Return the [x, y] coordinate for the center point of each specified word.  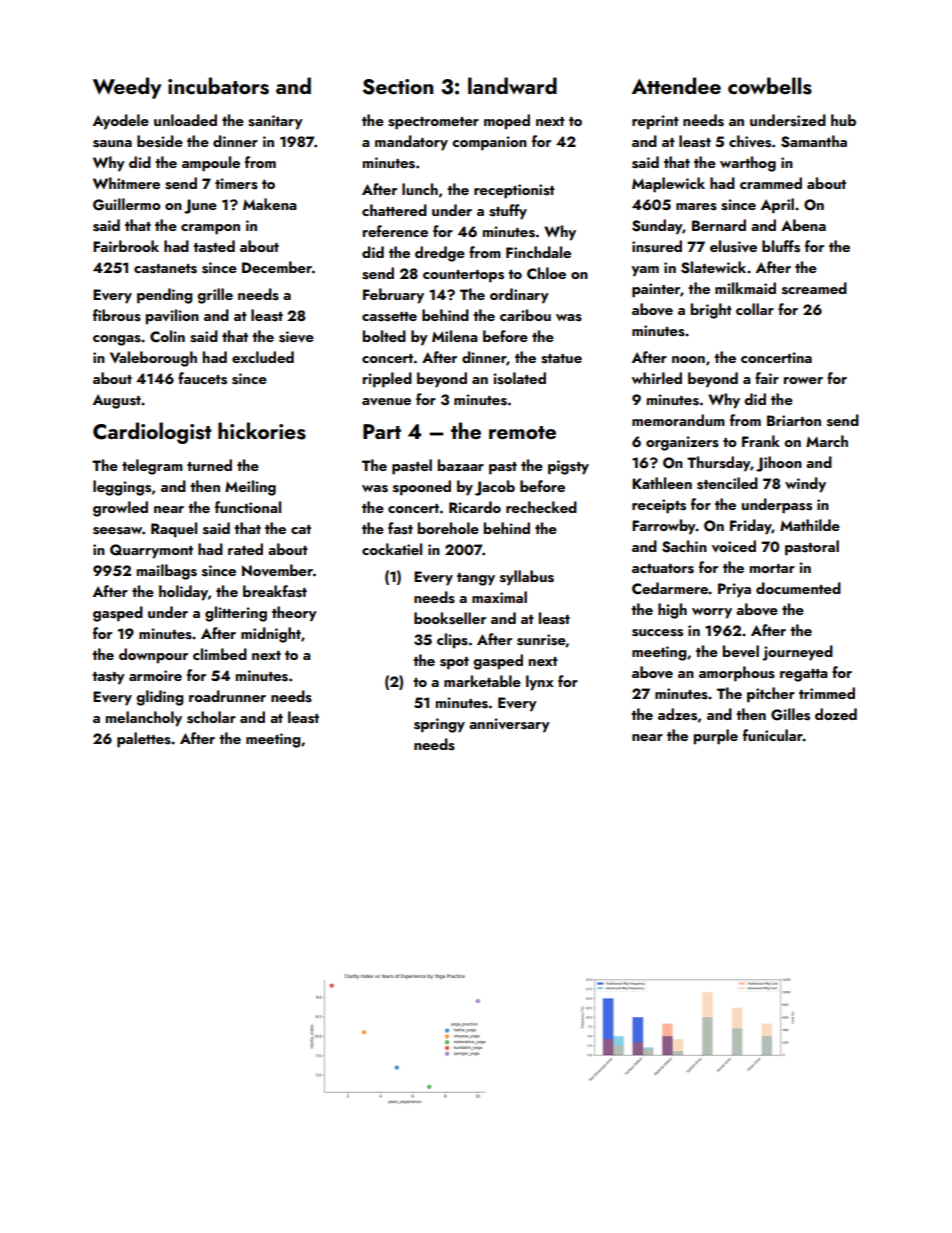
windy [805, 485]
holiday [183, 593]
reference [395, 231]
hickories [262, 431]
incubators [218, 86]
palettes [144, 740]
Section [398, 87]
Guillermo [127, 204]
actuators [663, 569]
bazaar [461, 465]
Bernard [719, 225]
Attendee [676, 85]
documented [798, 588]
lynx [540, 683]
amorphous [737, 674]
